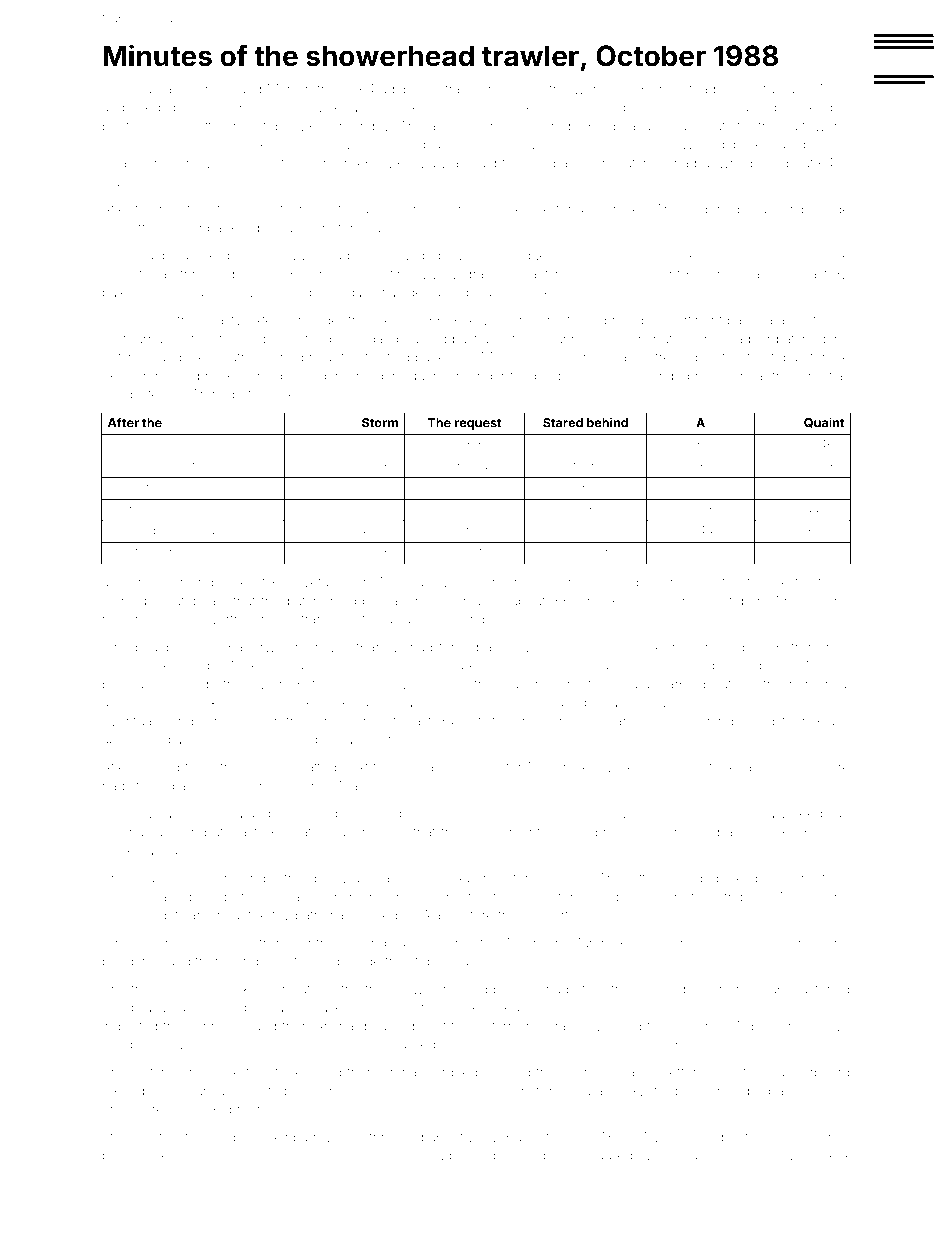  I want to click on imprint, so click(196, 1156).
